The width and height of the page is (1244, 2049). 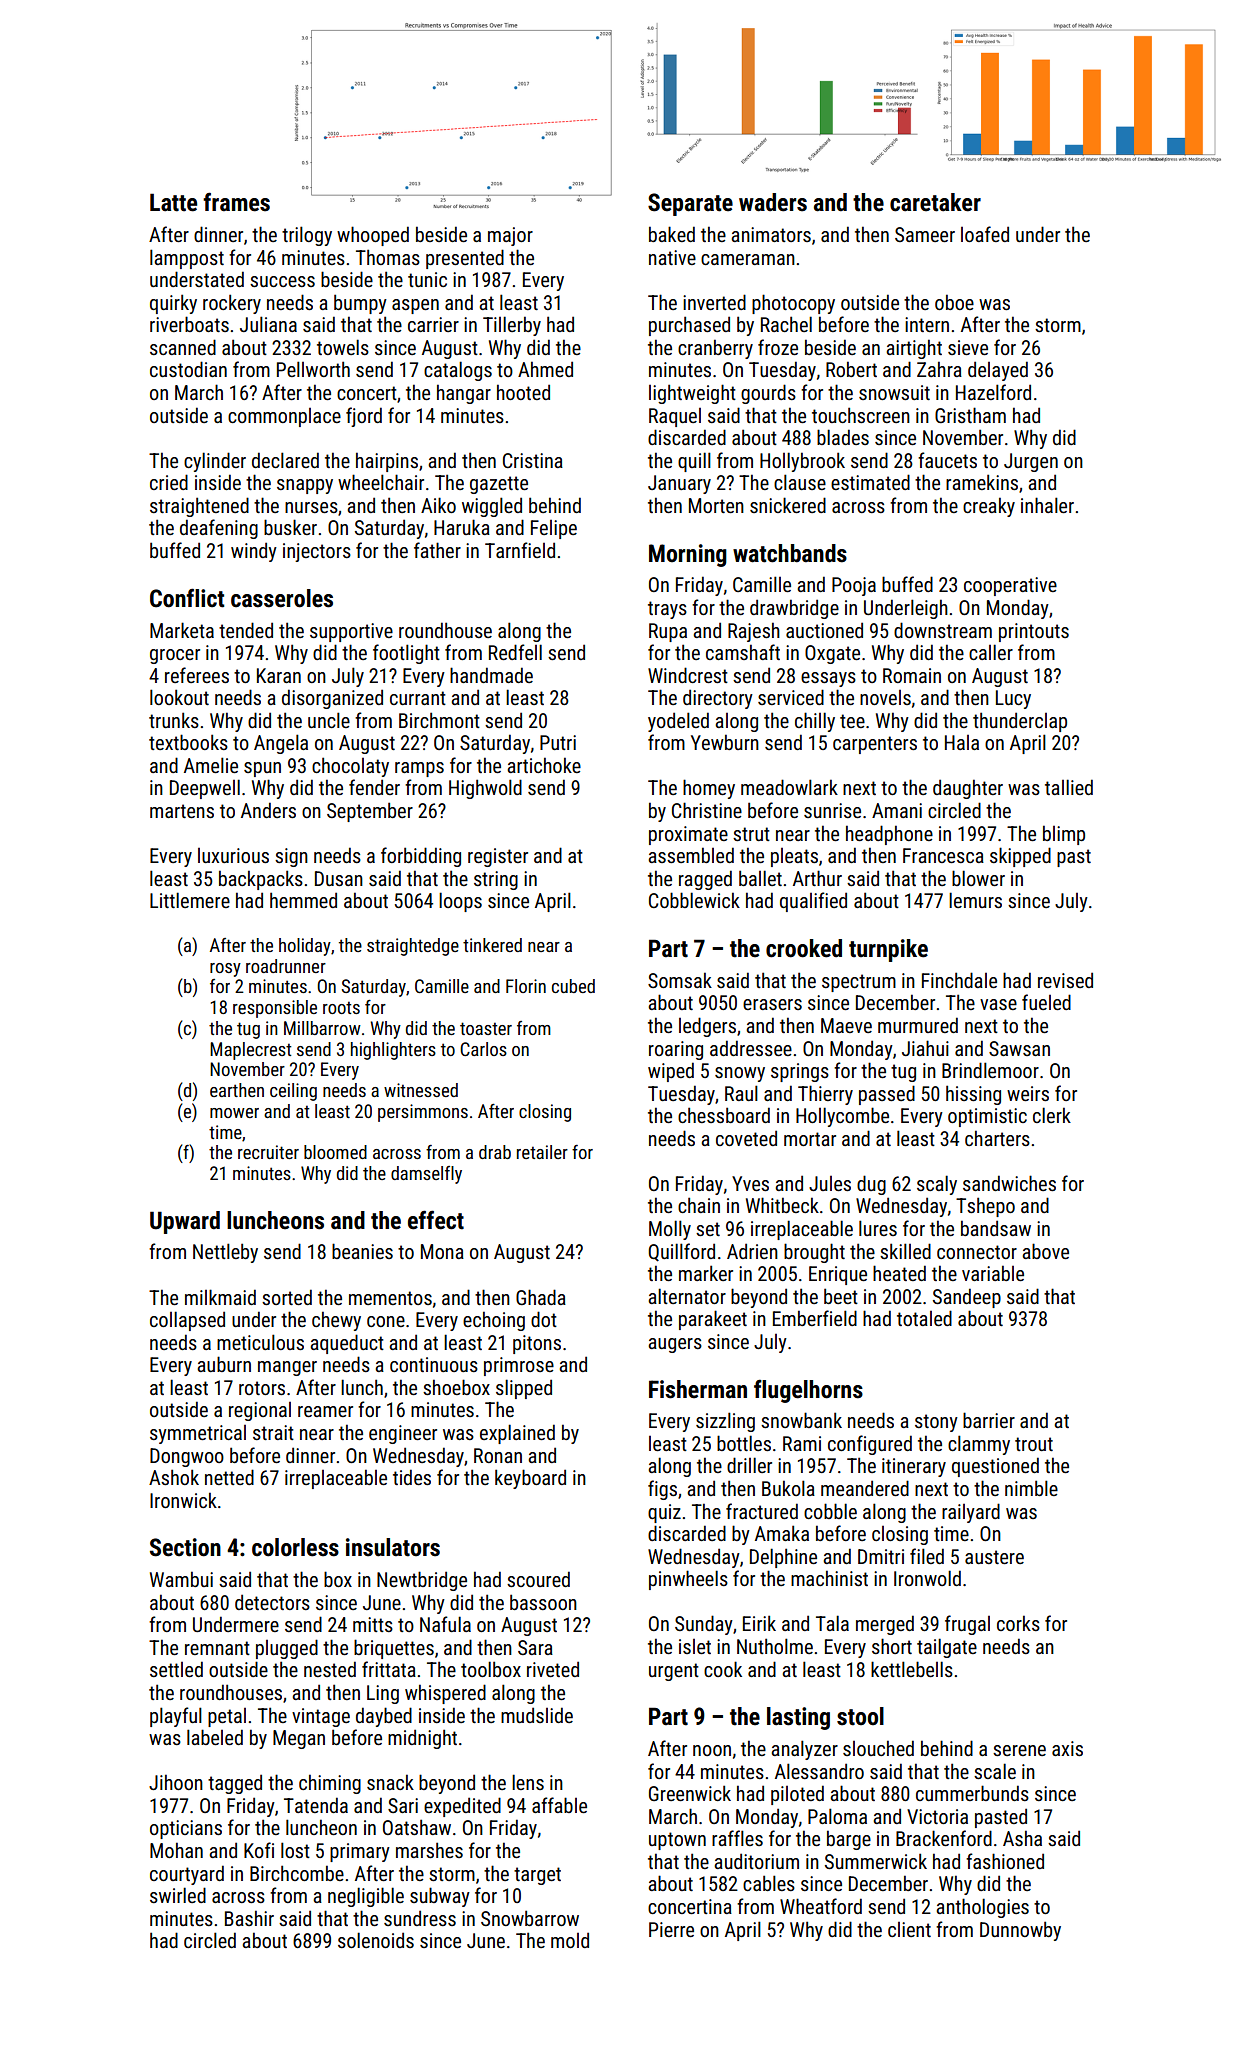 I want to click on Dunnowby, so click(x=1020, y=1931).
